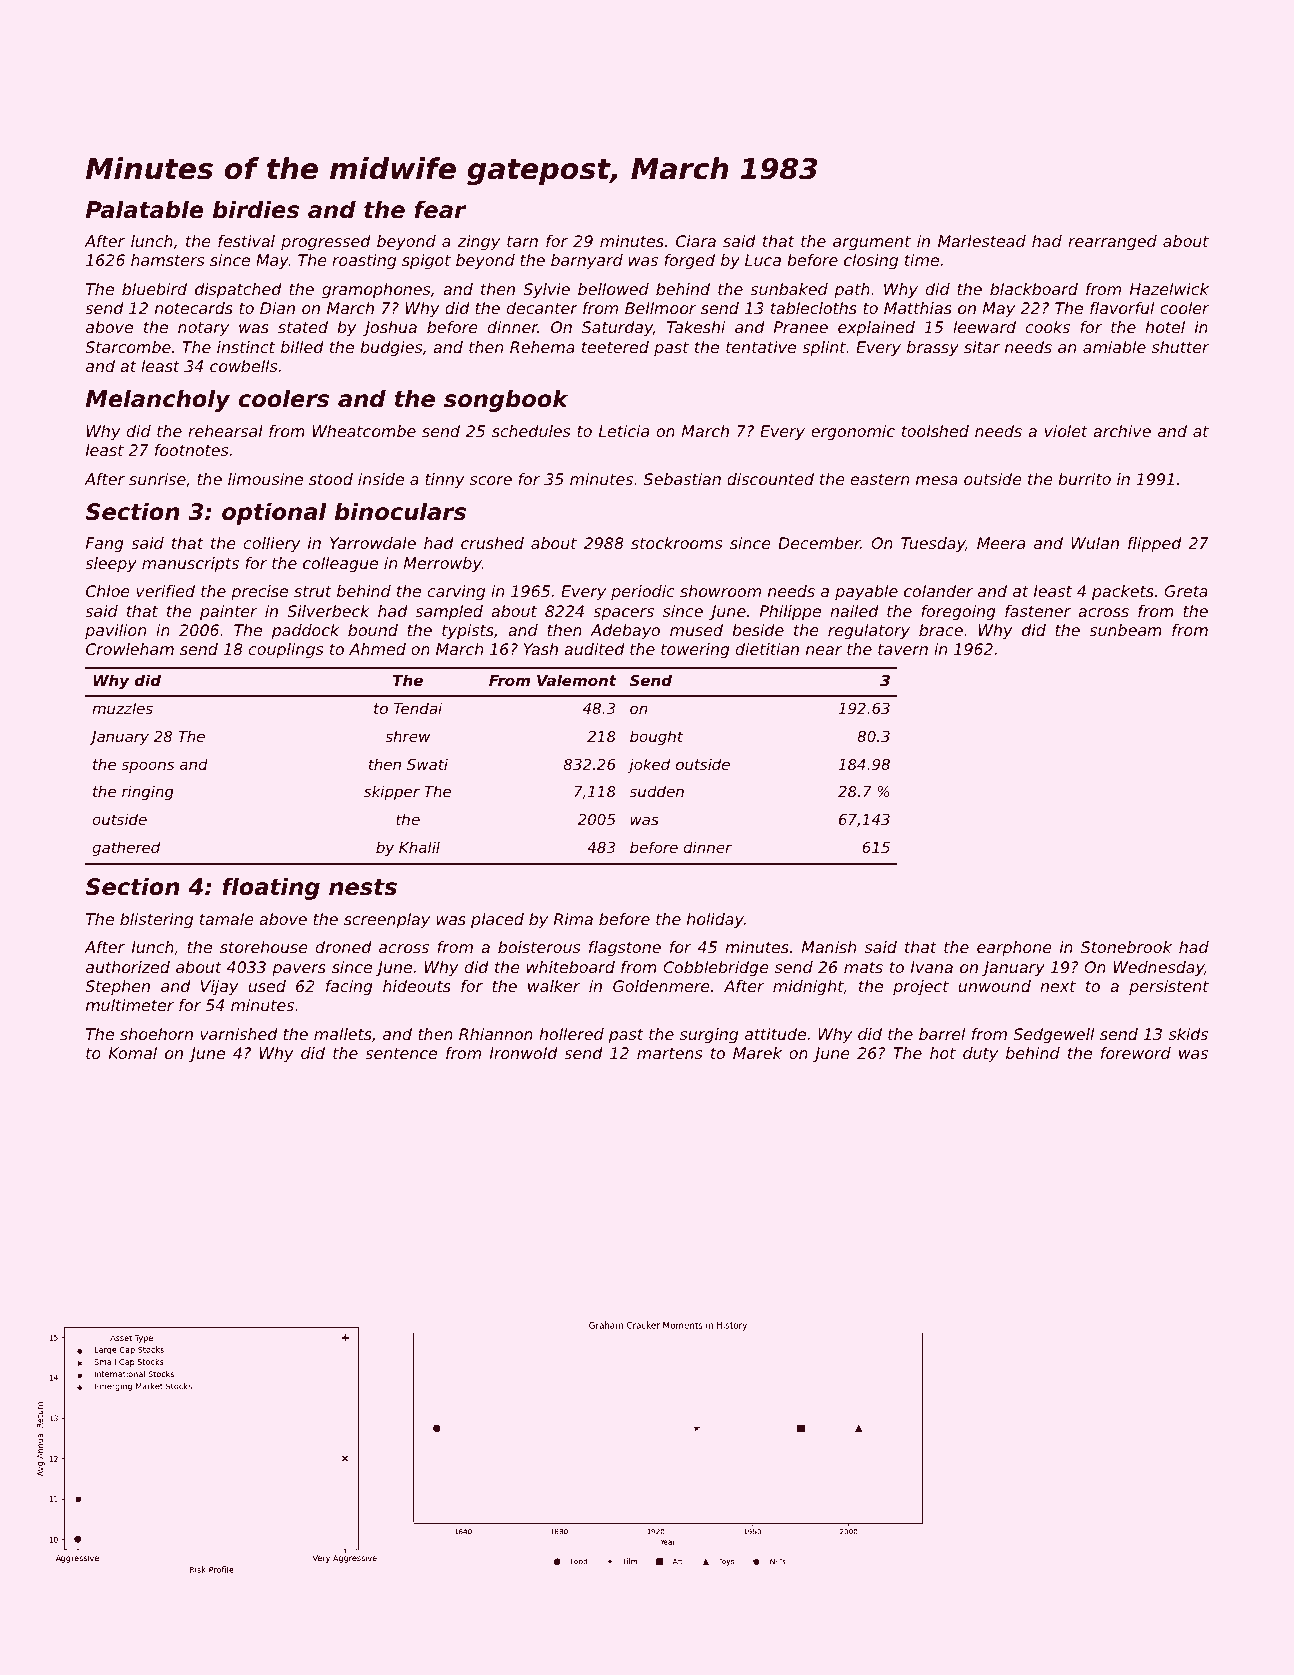  I want to click on schedules, so click(531, 431).
